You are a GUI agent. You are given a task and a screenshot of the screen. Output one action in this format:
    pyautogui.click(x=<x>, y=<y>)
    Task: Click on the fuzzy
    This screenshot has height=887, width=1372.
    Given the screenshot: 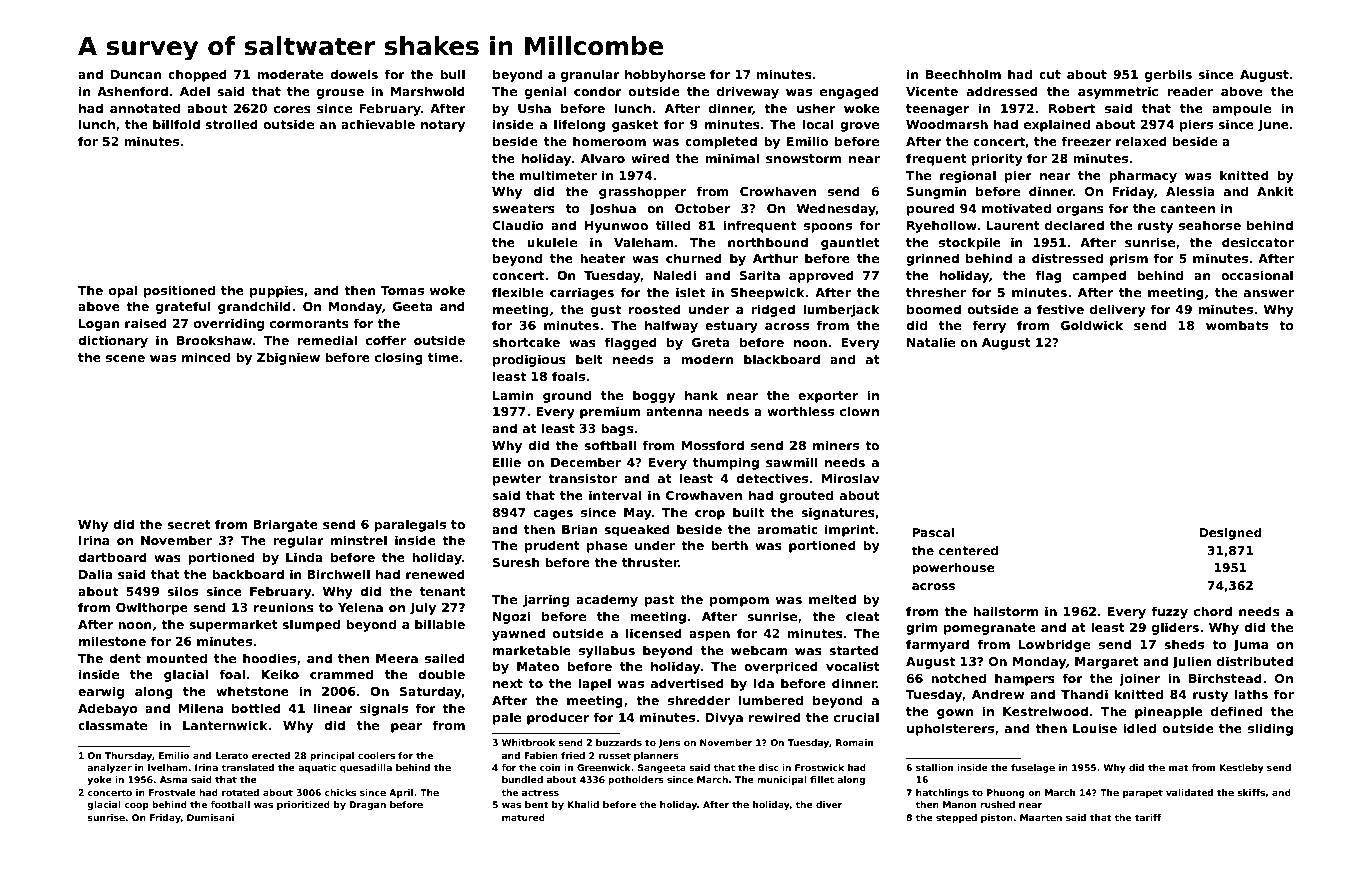 What is the action you would take?
    pyautogui.click(x=1170, y=612)
